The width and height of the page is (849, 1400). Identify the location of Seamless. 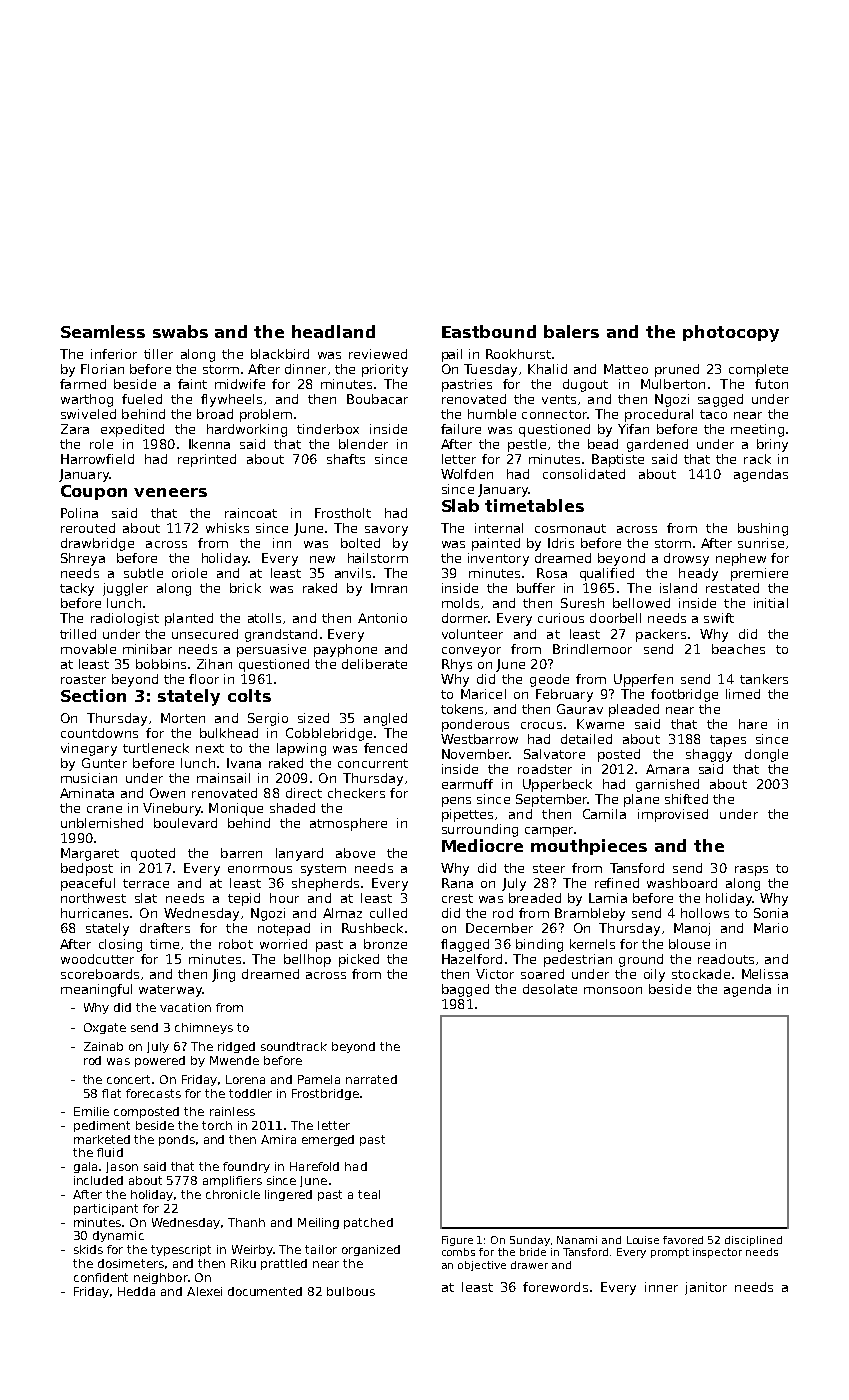
(103, 331).
